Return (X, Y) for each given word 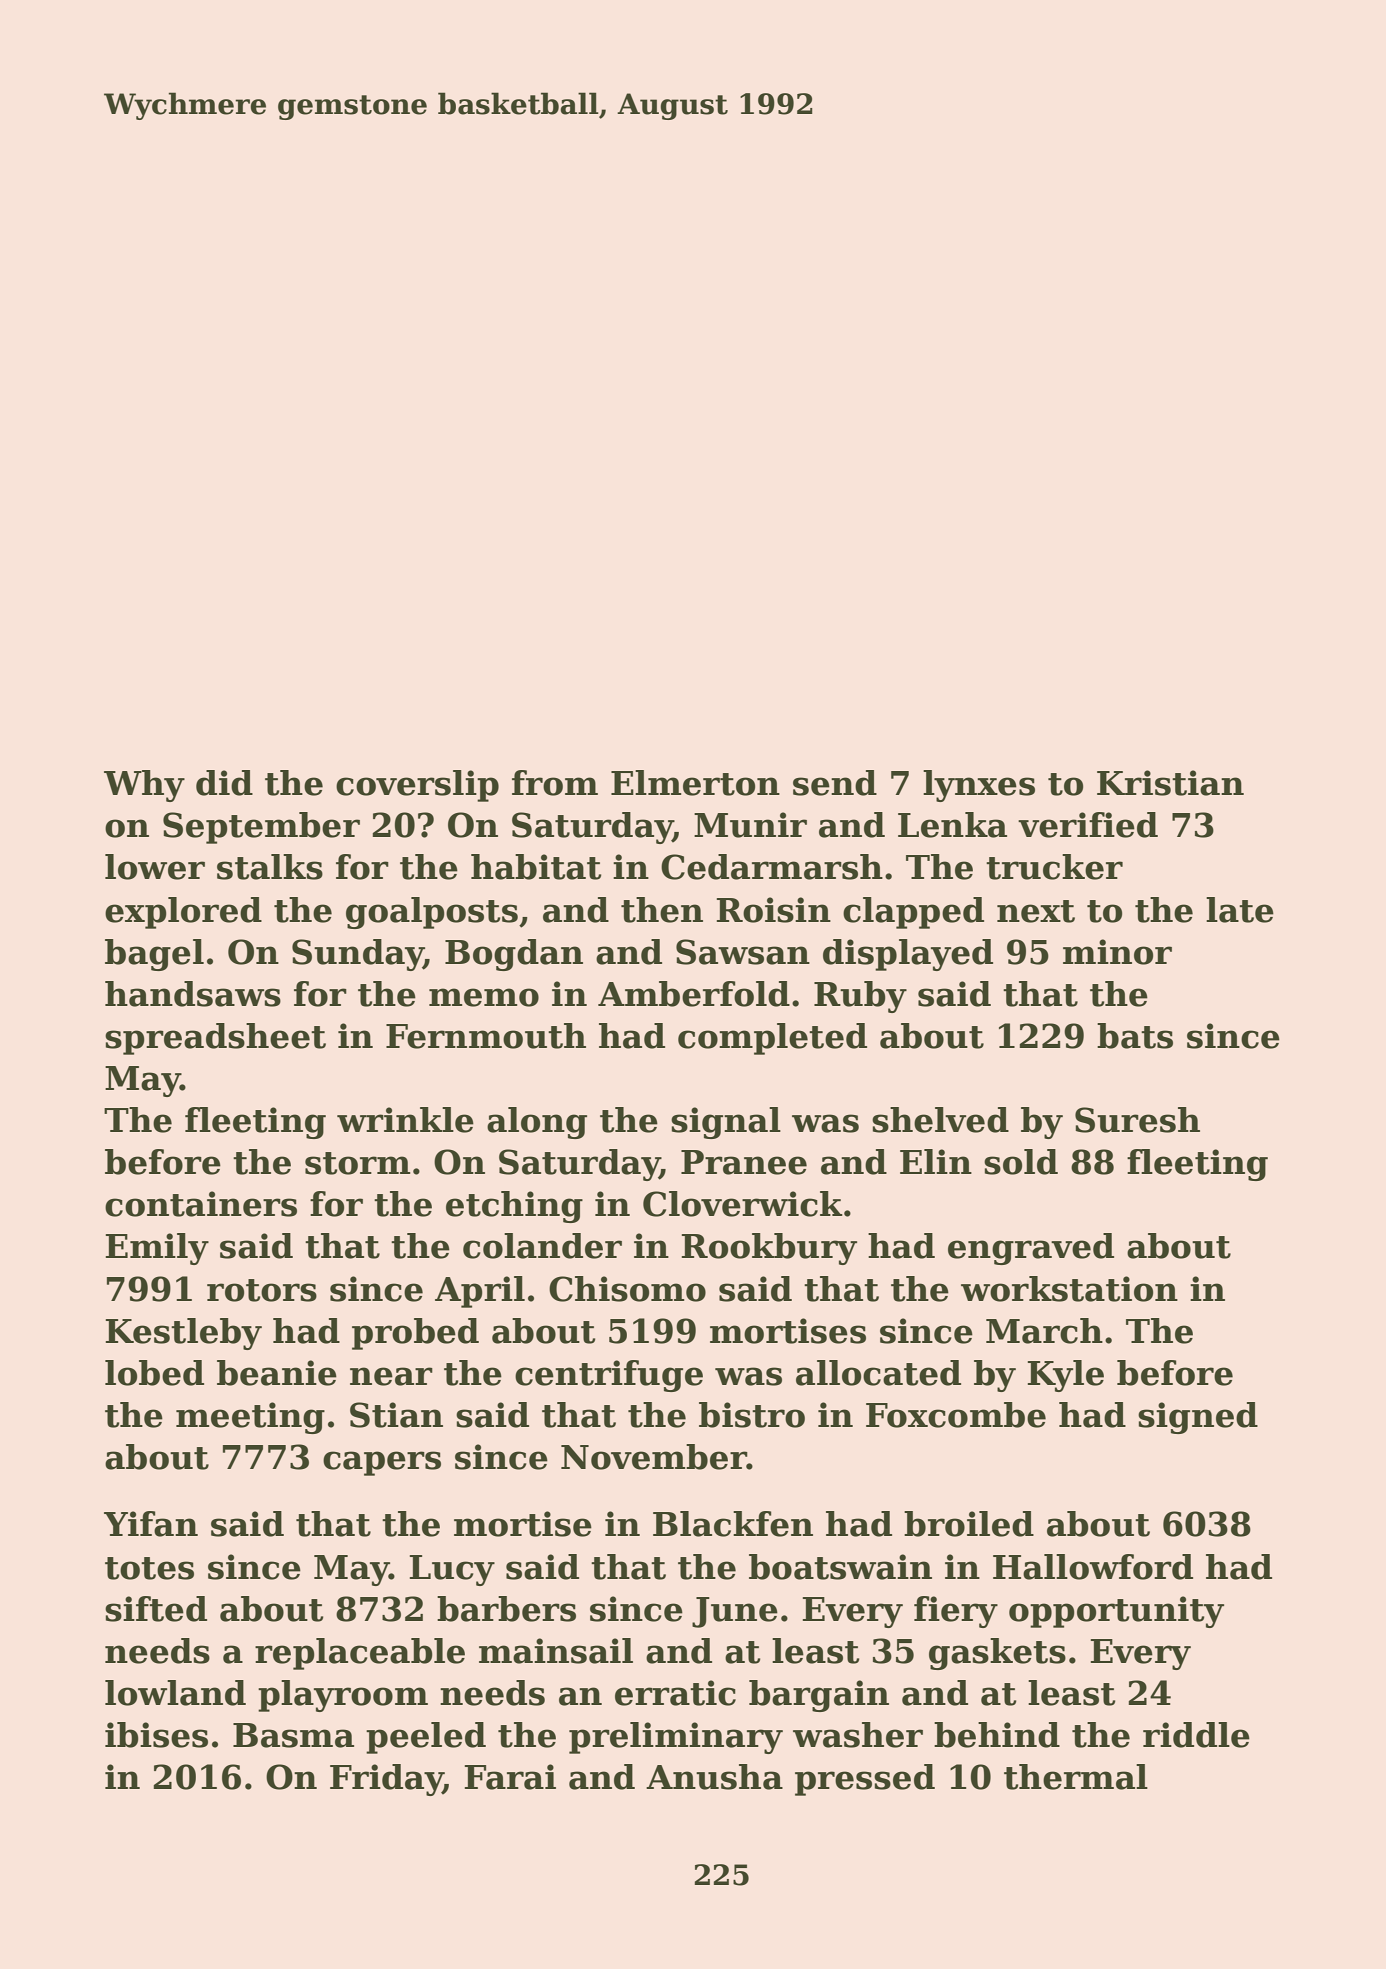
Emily (157, 1249)
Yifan (151, 1524)
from (555, 783)
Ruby (860, 997)
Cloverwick (743, 1204)
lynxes (979, 786)
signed (1198, 1418)
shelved (940, 1120)
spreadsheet (215, 1039)
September (261, 828)
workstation (1069, 1289)
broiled (969, 1524)
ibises (156, 1735)
